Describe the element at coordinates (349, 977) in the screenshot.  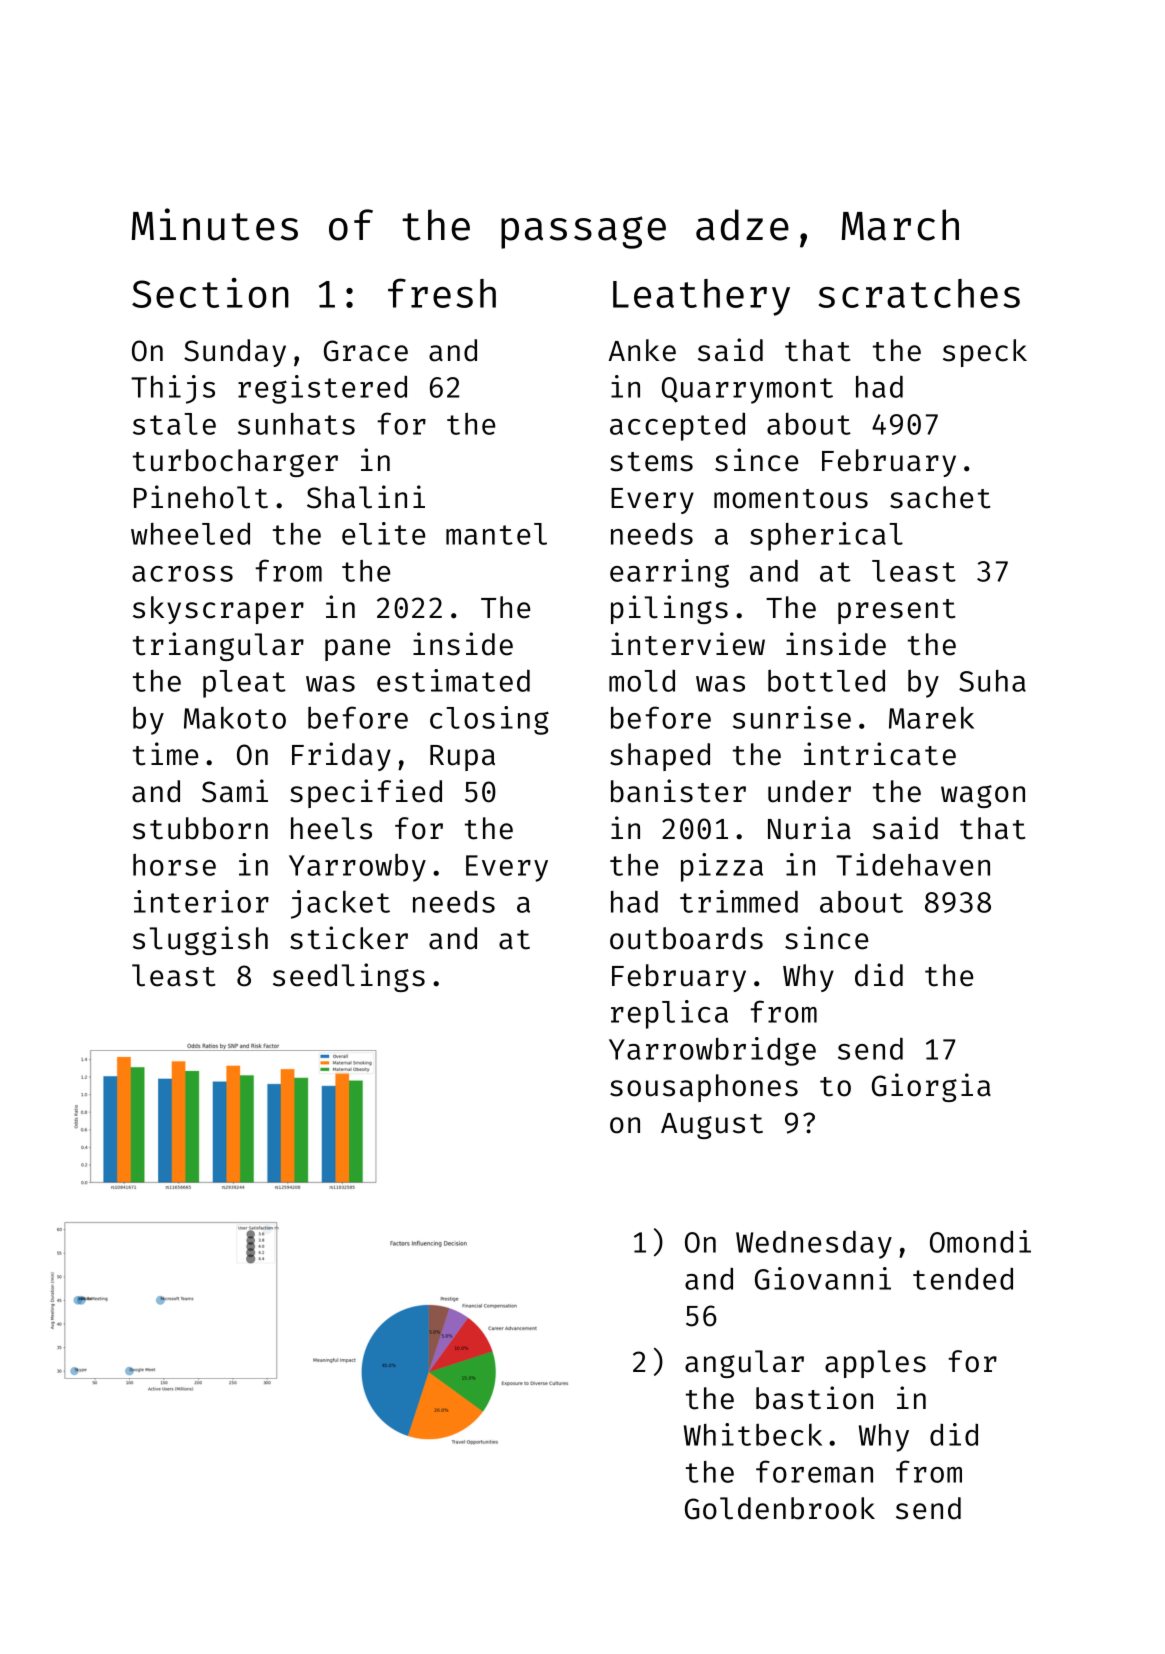
I see `seedlings` at that location.
